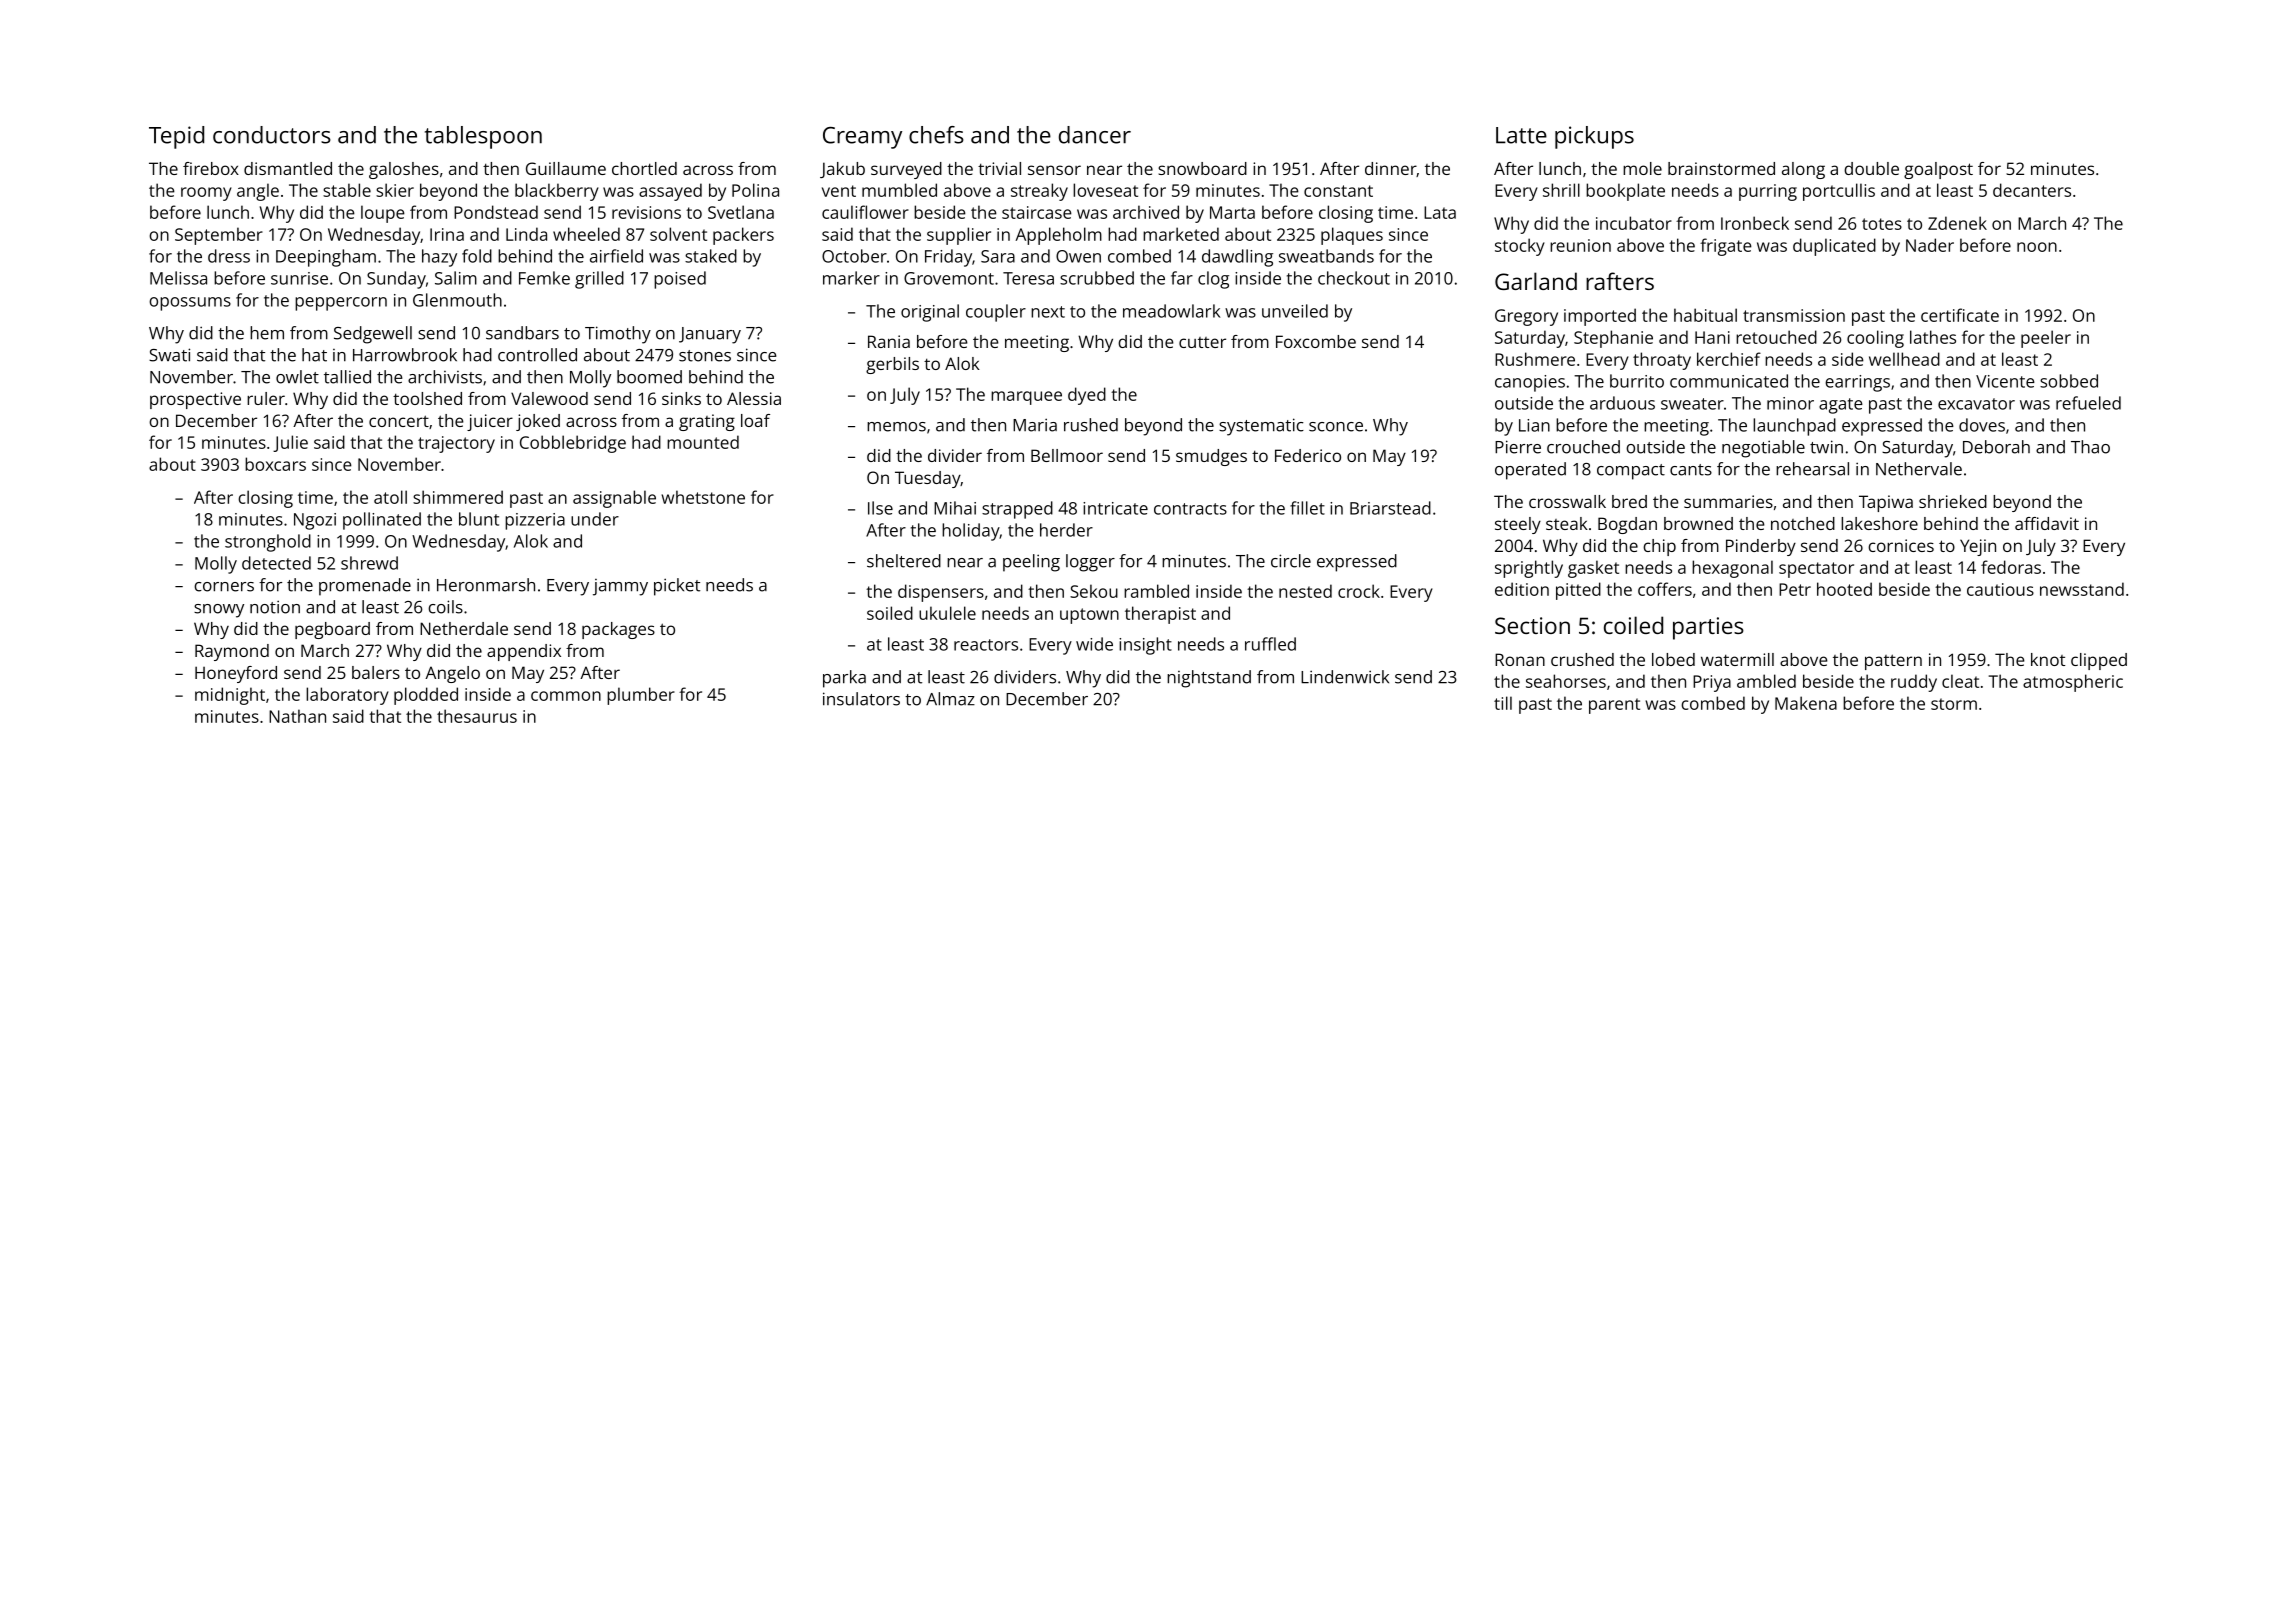 This screenshot has width=2282, height=1614. Describe the element at coordinates (1737, 659) in the screenshot. I see `watermill` at that location.
